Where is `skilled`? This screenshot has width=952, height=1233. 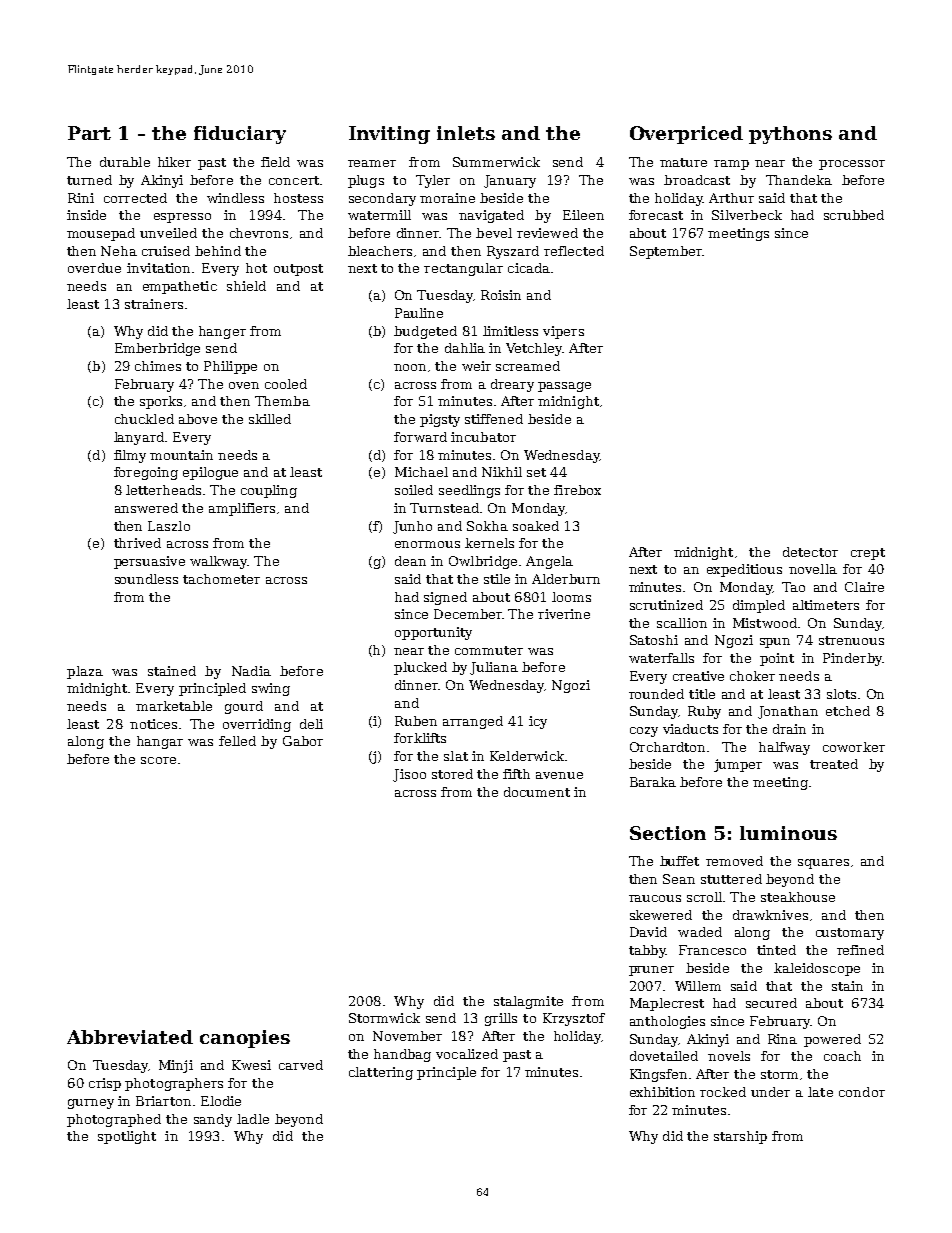 skilled is located at coordinates (270, 419).
